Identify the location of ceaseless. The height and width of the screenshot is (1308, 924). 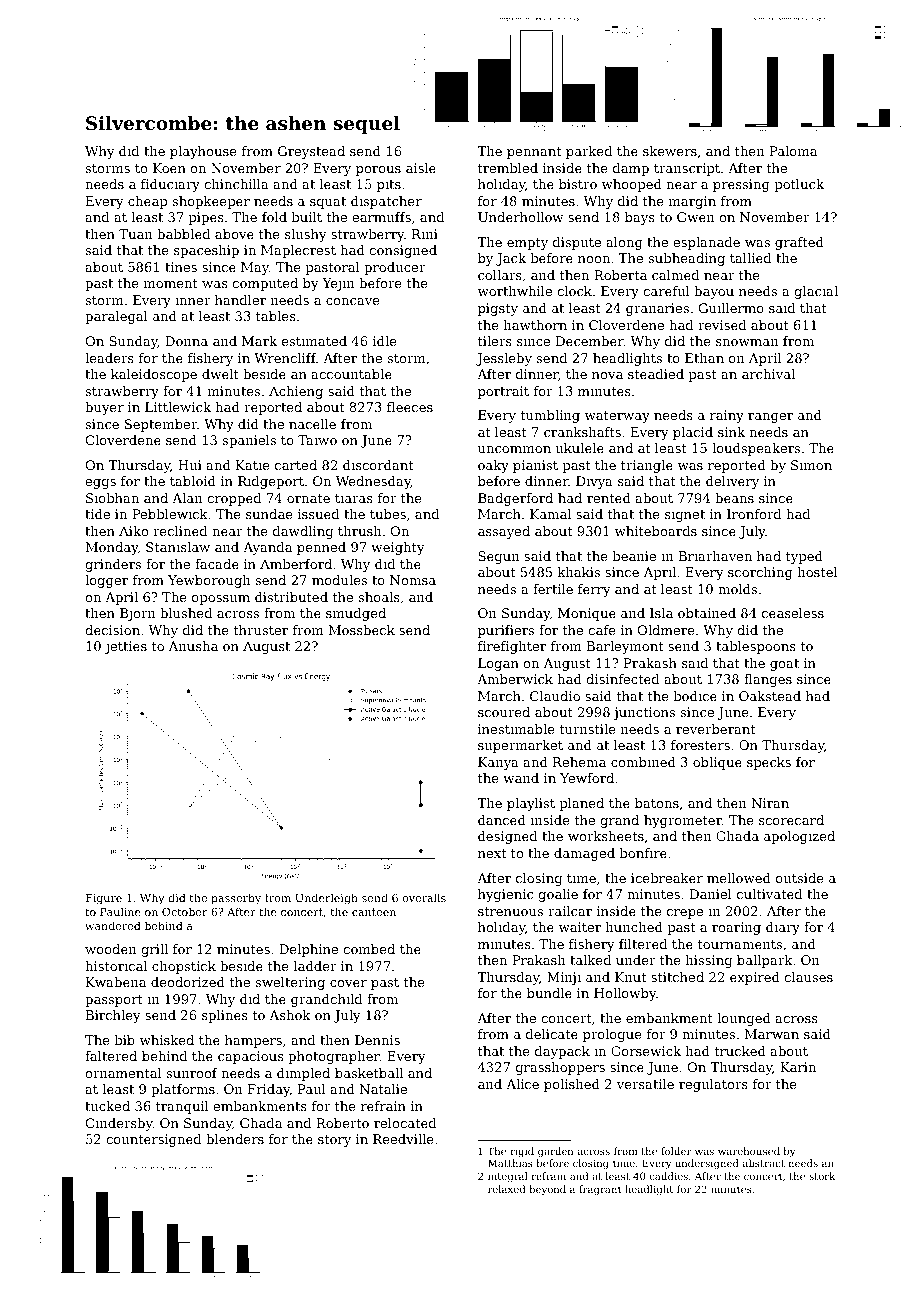
(793, 613).
